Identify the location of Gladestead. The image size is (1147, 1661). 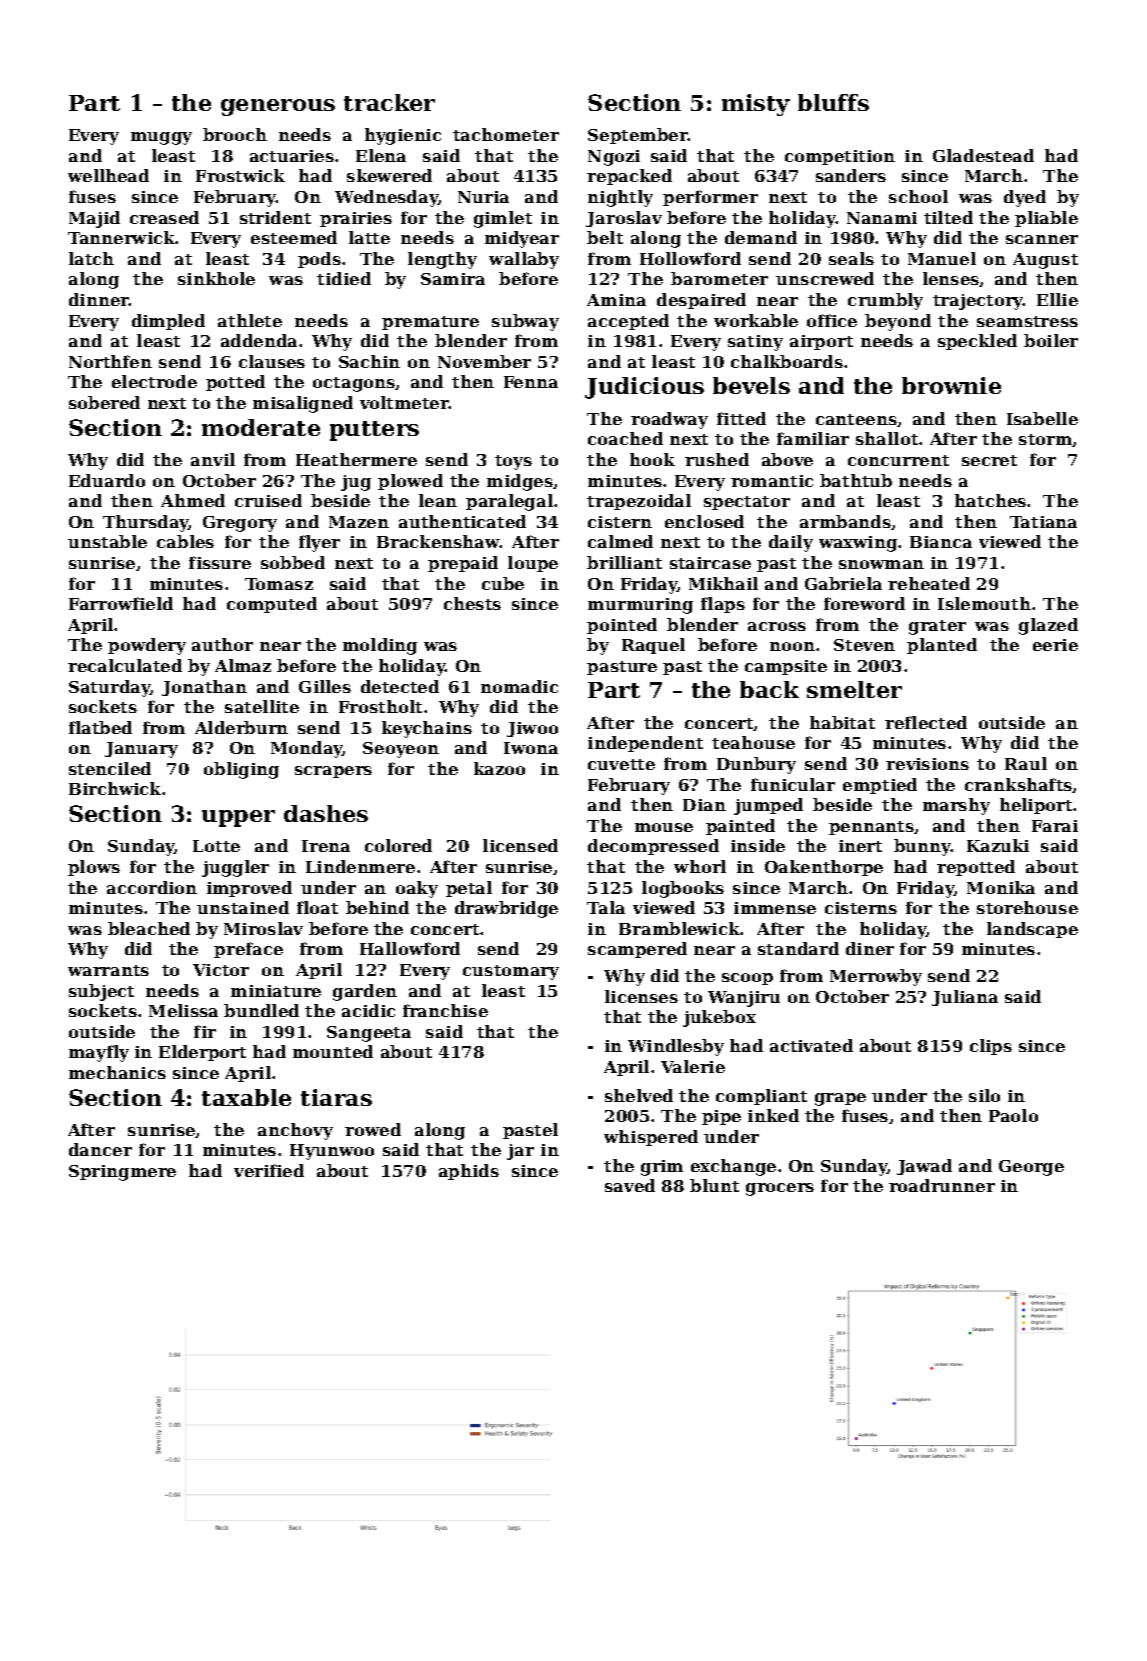
(983, 155).
